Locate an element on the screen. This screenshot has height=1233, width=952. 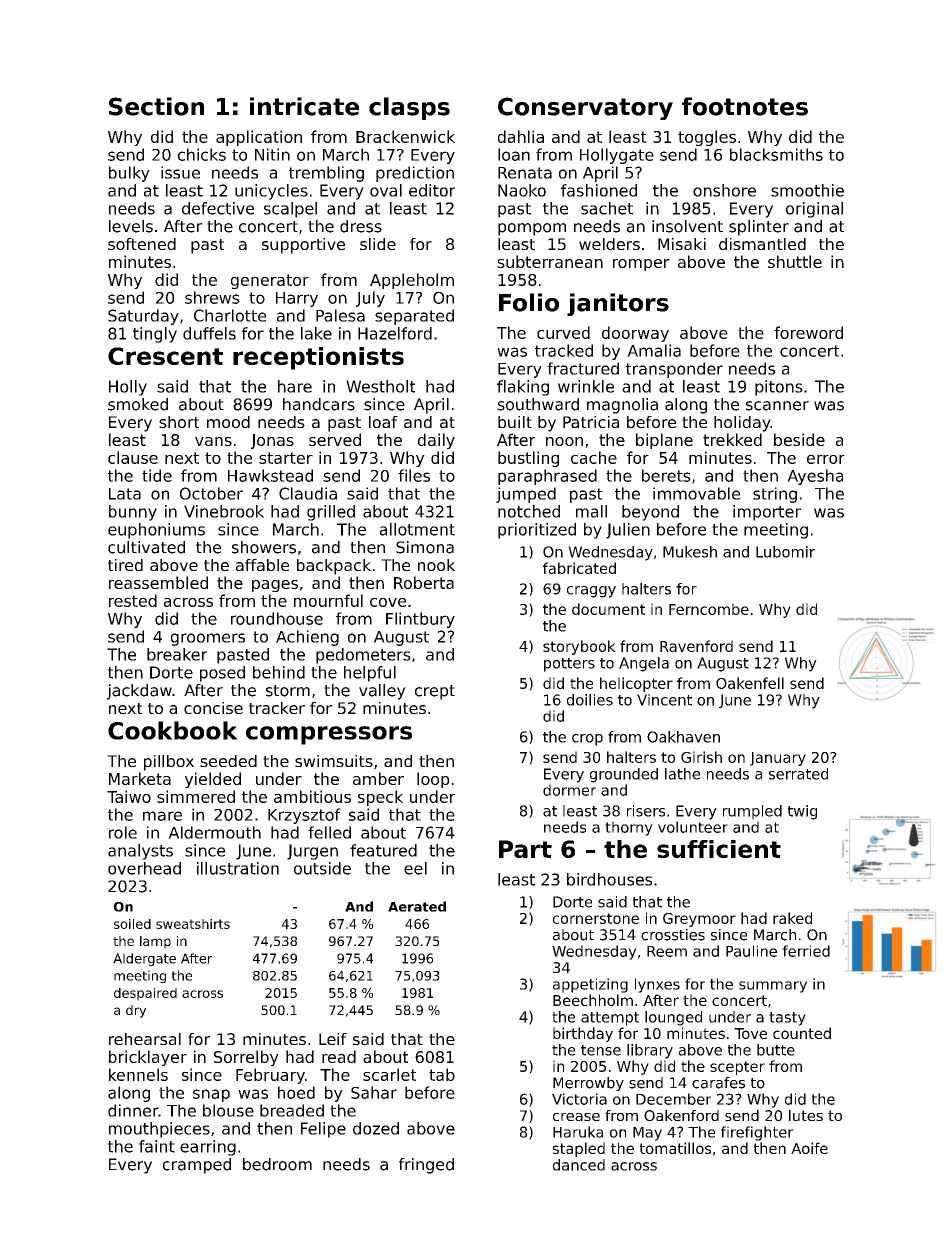
birdhouses is located at coordinates (609, 879).
